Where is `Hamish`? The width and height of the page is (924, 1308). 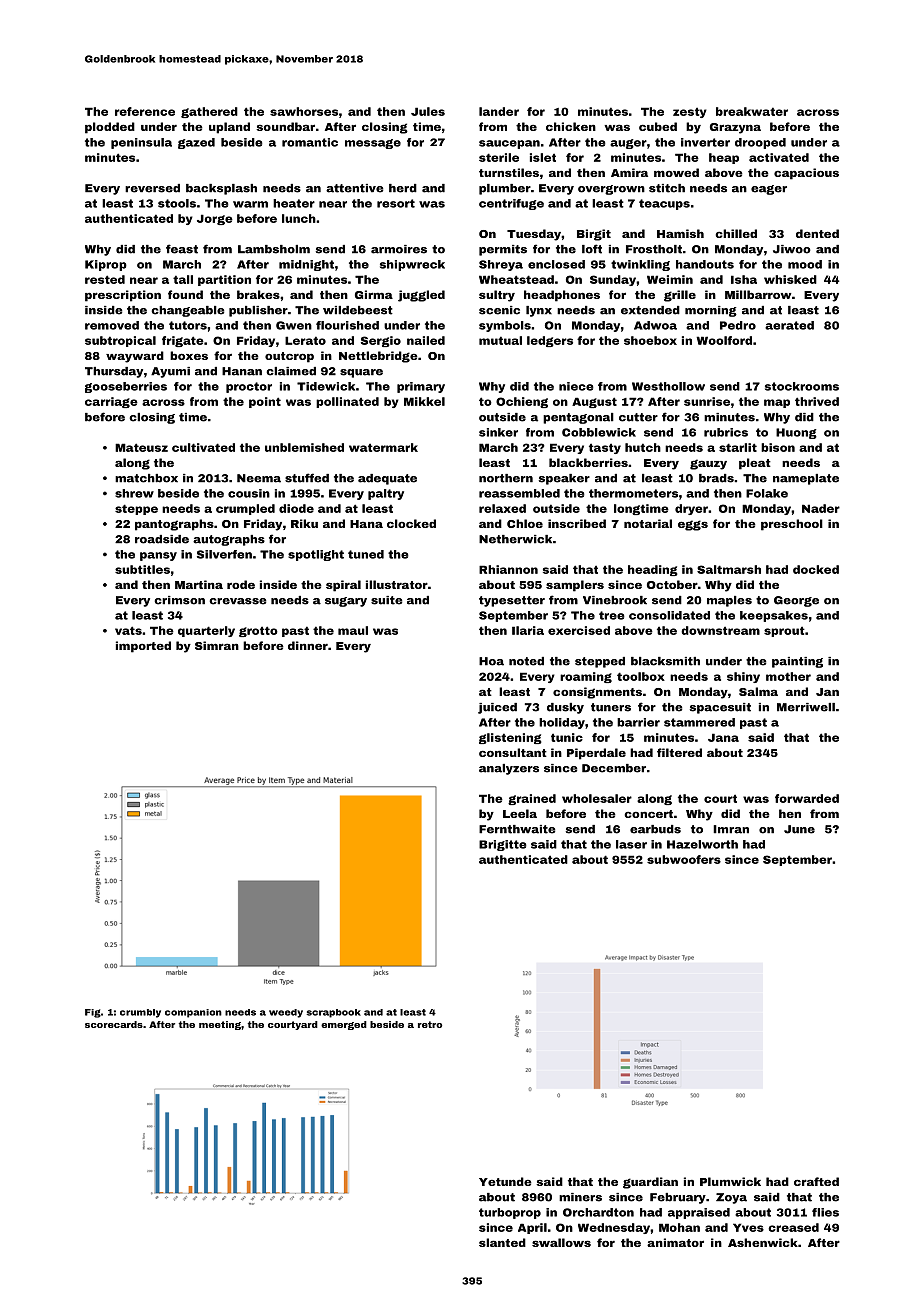 Hamish is located at coordinates (680, 233).
